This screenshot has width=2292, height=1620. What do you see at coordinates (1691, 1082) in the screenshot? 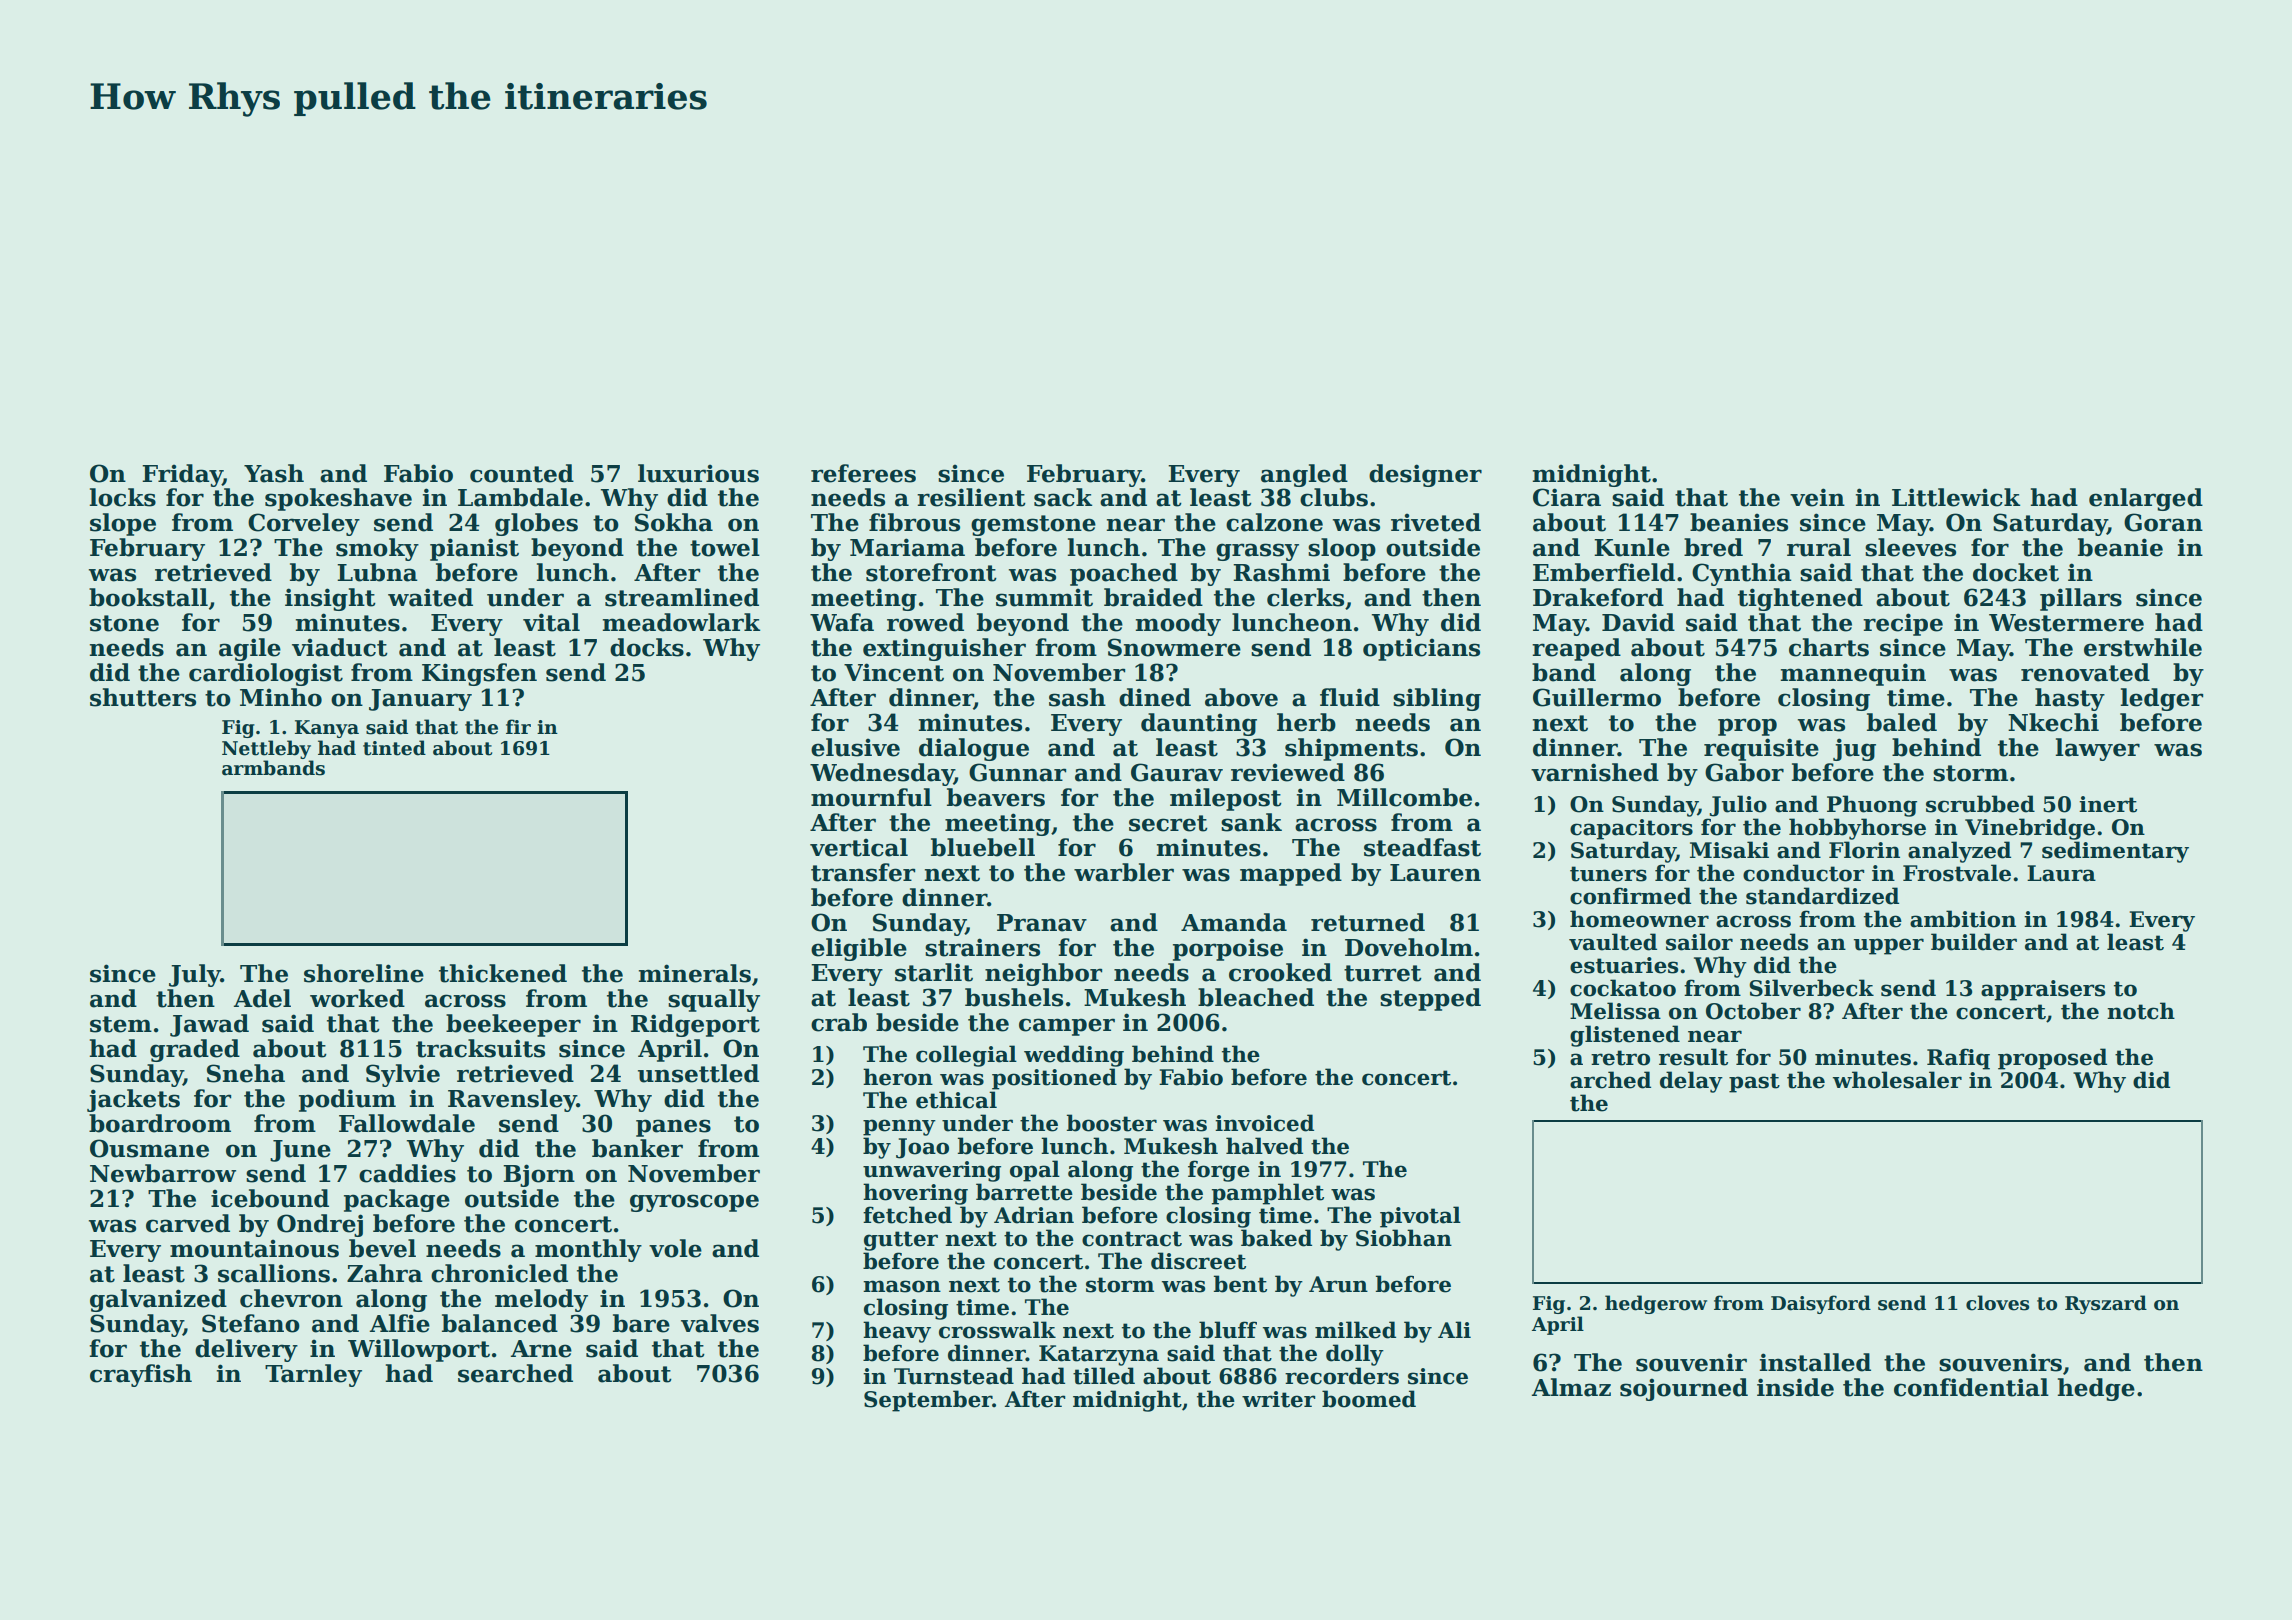
I see `delay` at bounding box center [1691, 1082].
